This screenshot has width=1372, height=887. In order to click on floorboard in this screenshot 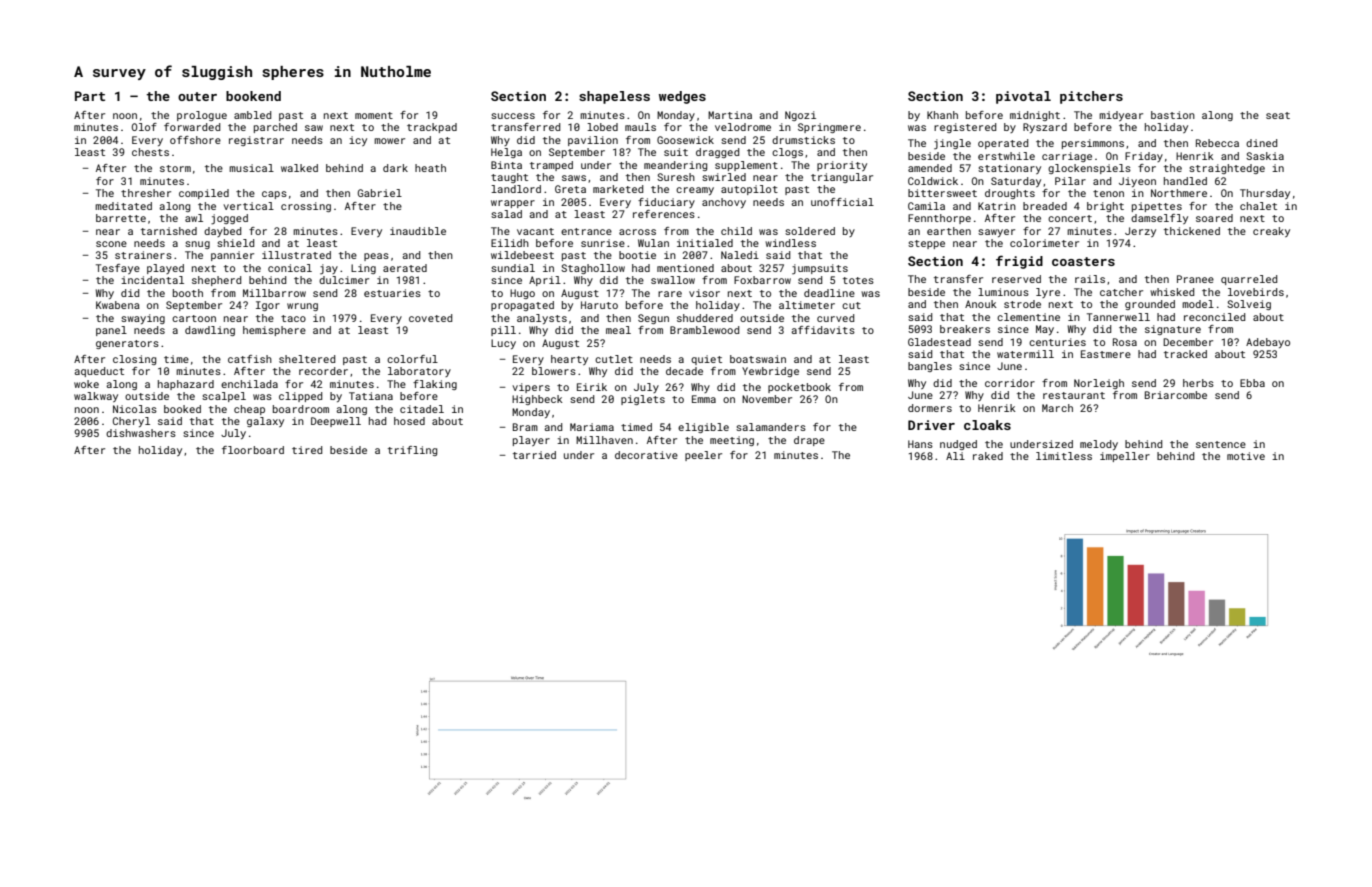, I will do `click(253, 450)`.
